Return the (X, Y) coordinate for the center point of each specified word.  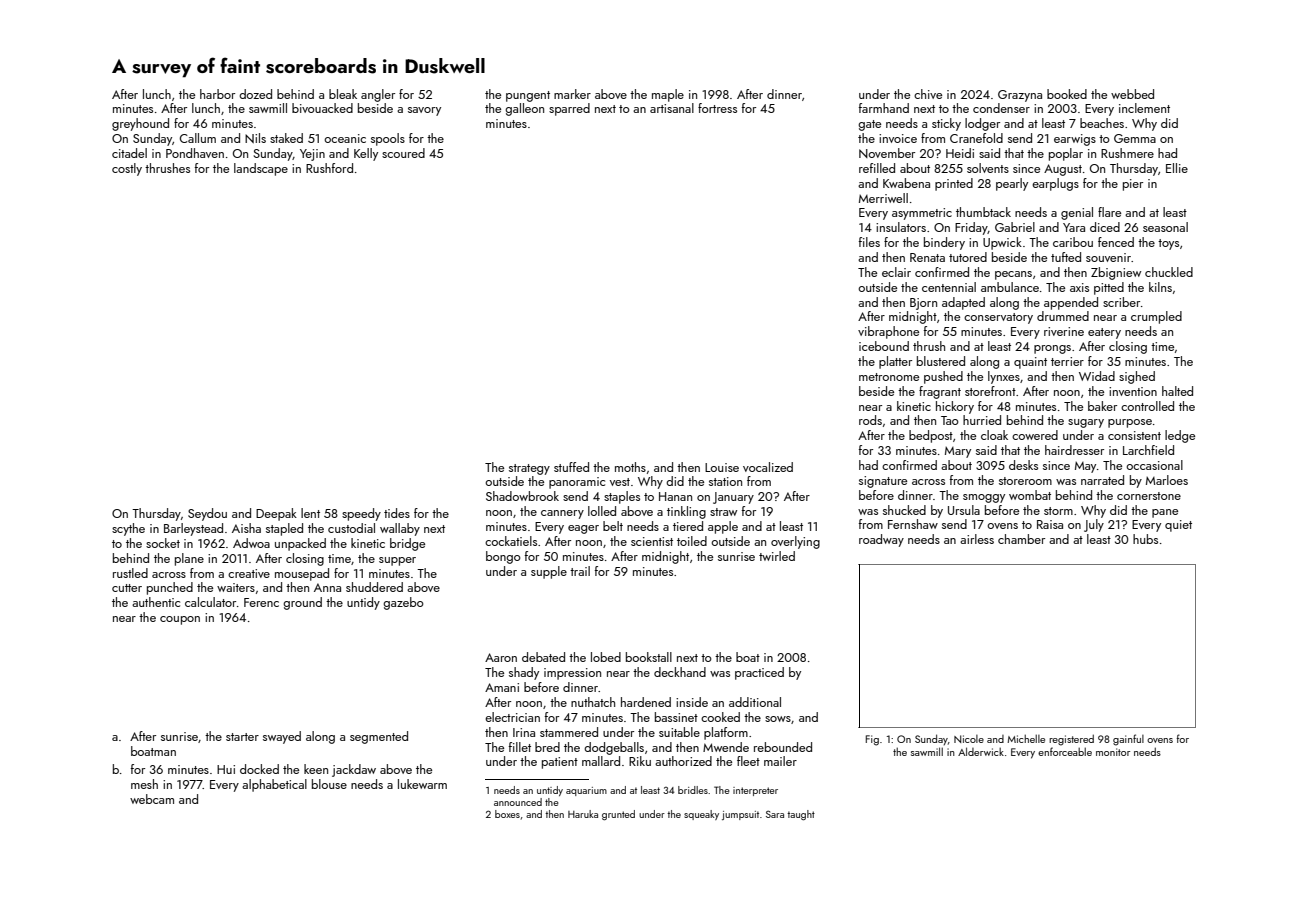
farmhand (883, 108)
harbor (217, 94)
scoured (403, 153)
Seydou (207, 514)
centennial (949, 287)
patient (560, 763)
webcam (152, 799)
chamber (1021, 539)
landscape (261, 169)
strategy (529, 469)
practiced (759, 673)
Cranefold (976, 138)
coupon (180, 620)
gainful (1128, 740)
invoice (898, 138)
